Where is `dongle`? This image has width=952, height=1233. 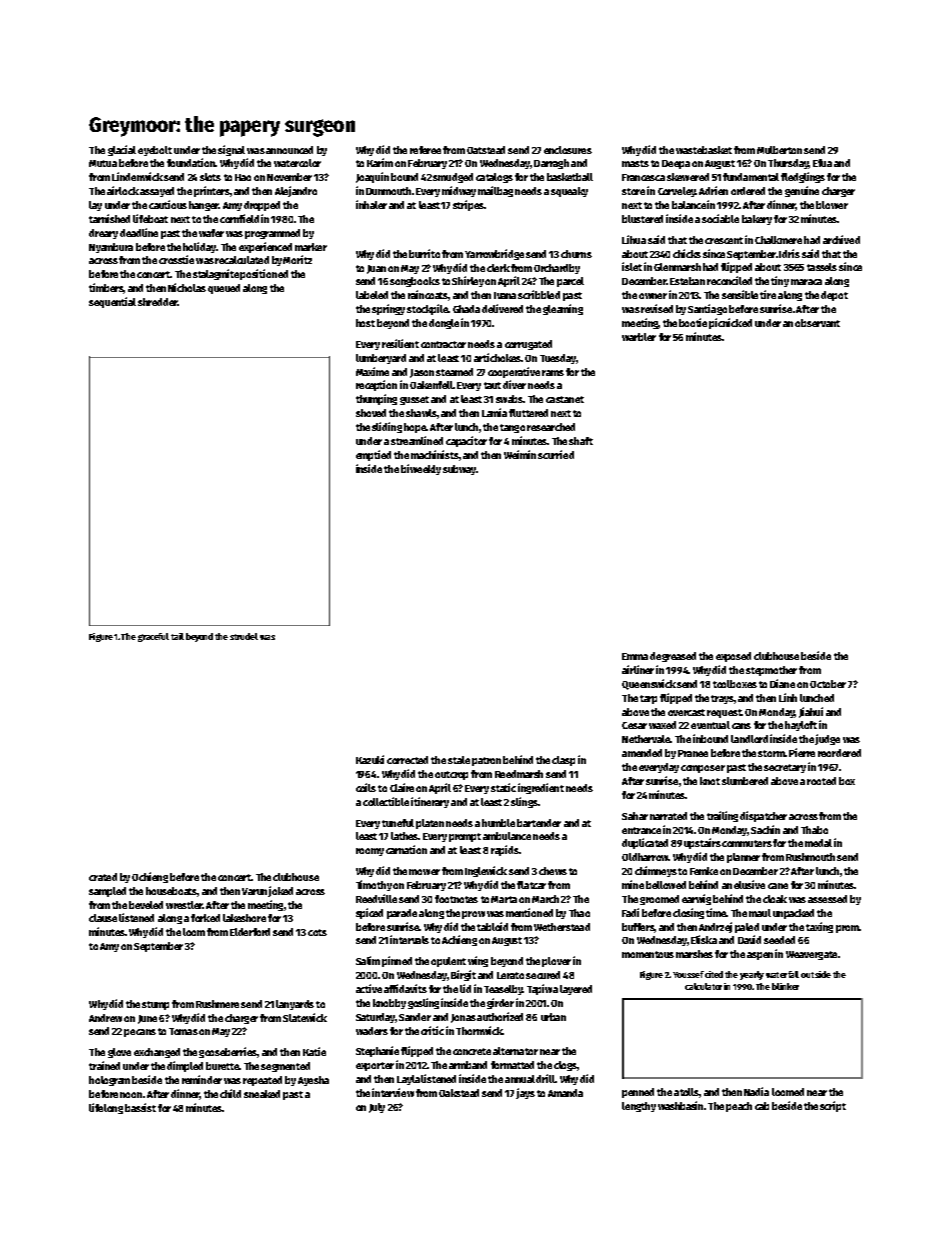
dongle is located at coordinates (444, 324).
